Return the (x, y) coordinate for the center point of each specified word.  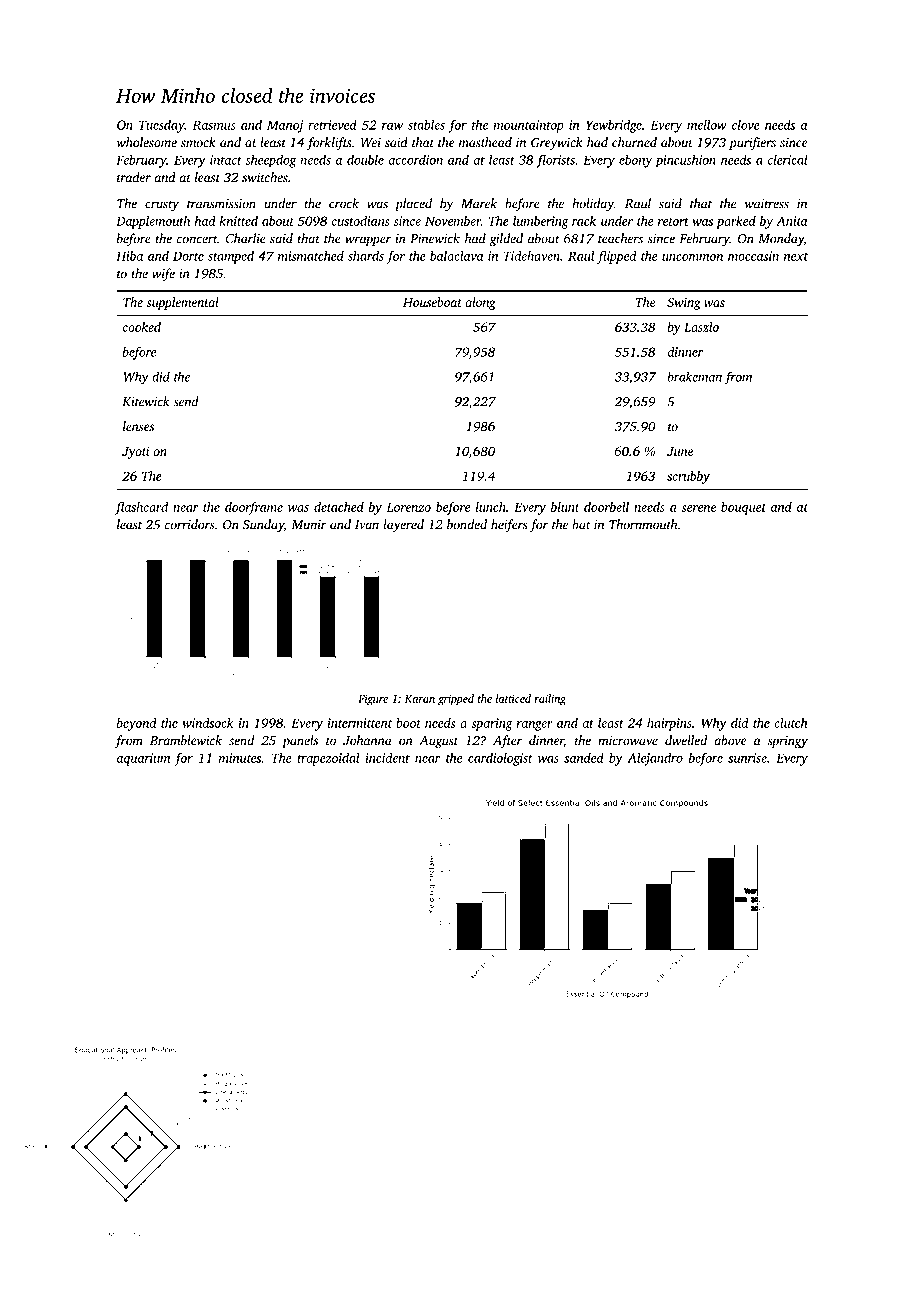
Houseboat (432, 302)
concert (197, 239)
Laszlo (701, 327)
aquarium (143, 759)
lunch (491, 507)
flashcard (141, 508)
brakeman (694, 376)
